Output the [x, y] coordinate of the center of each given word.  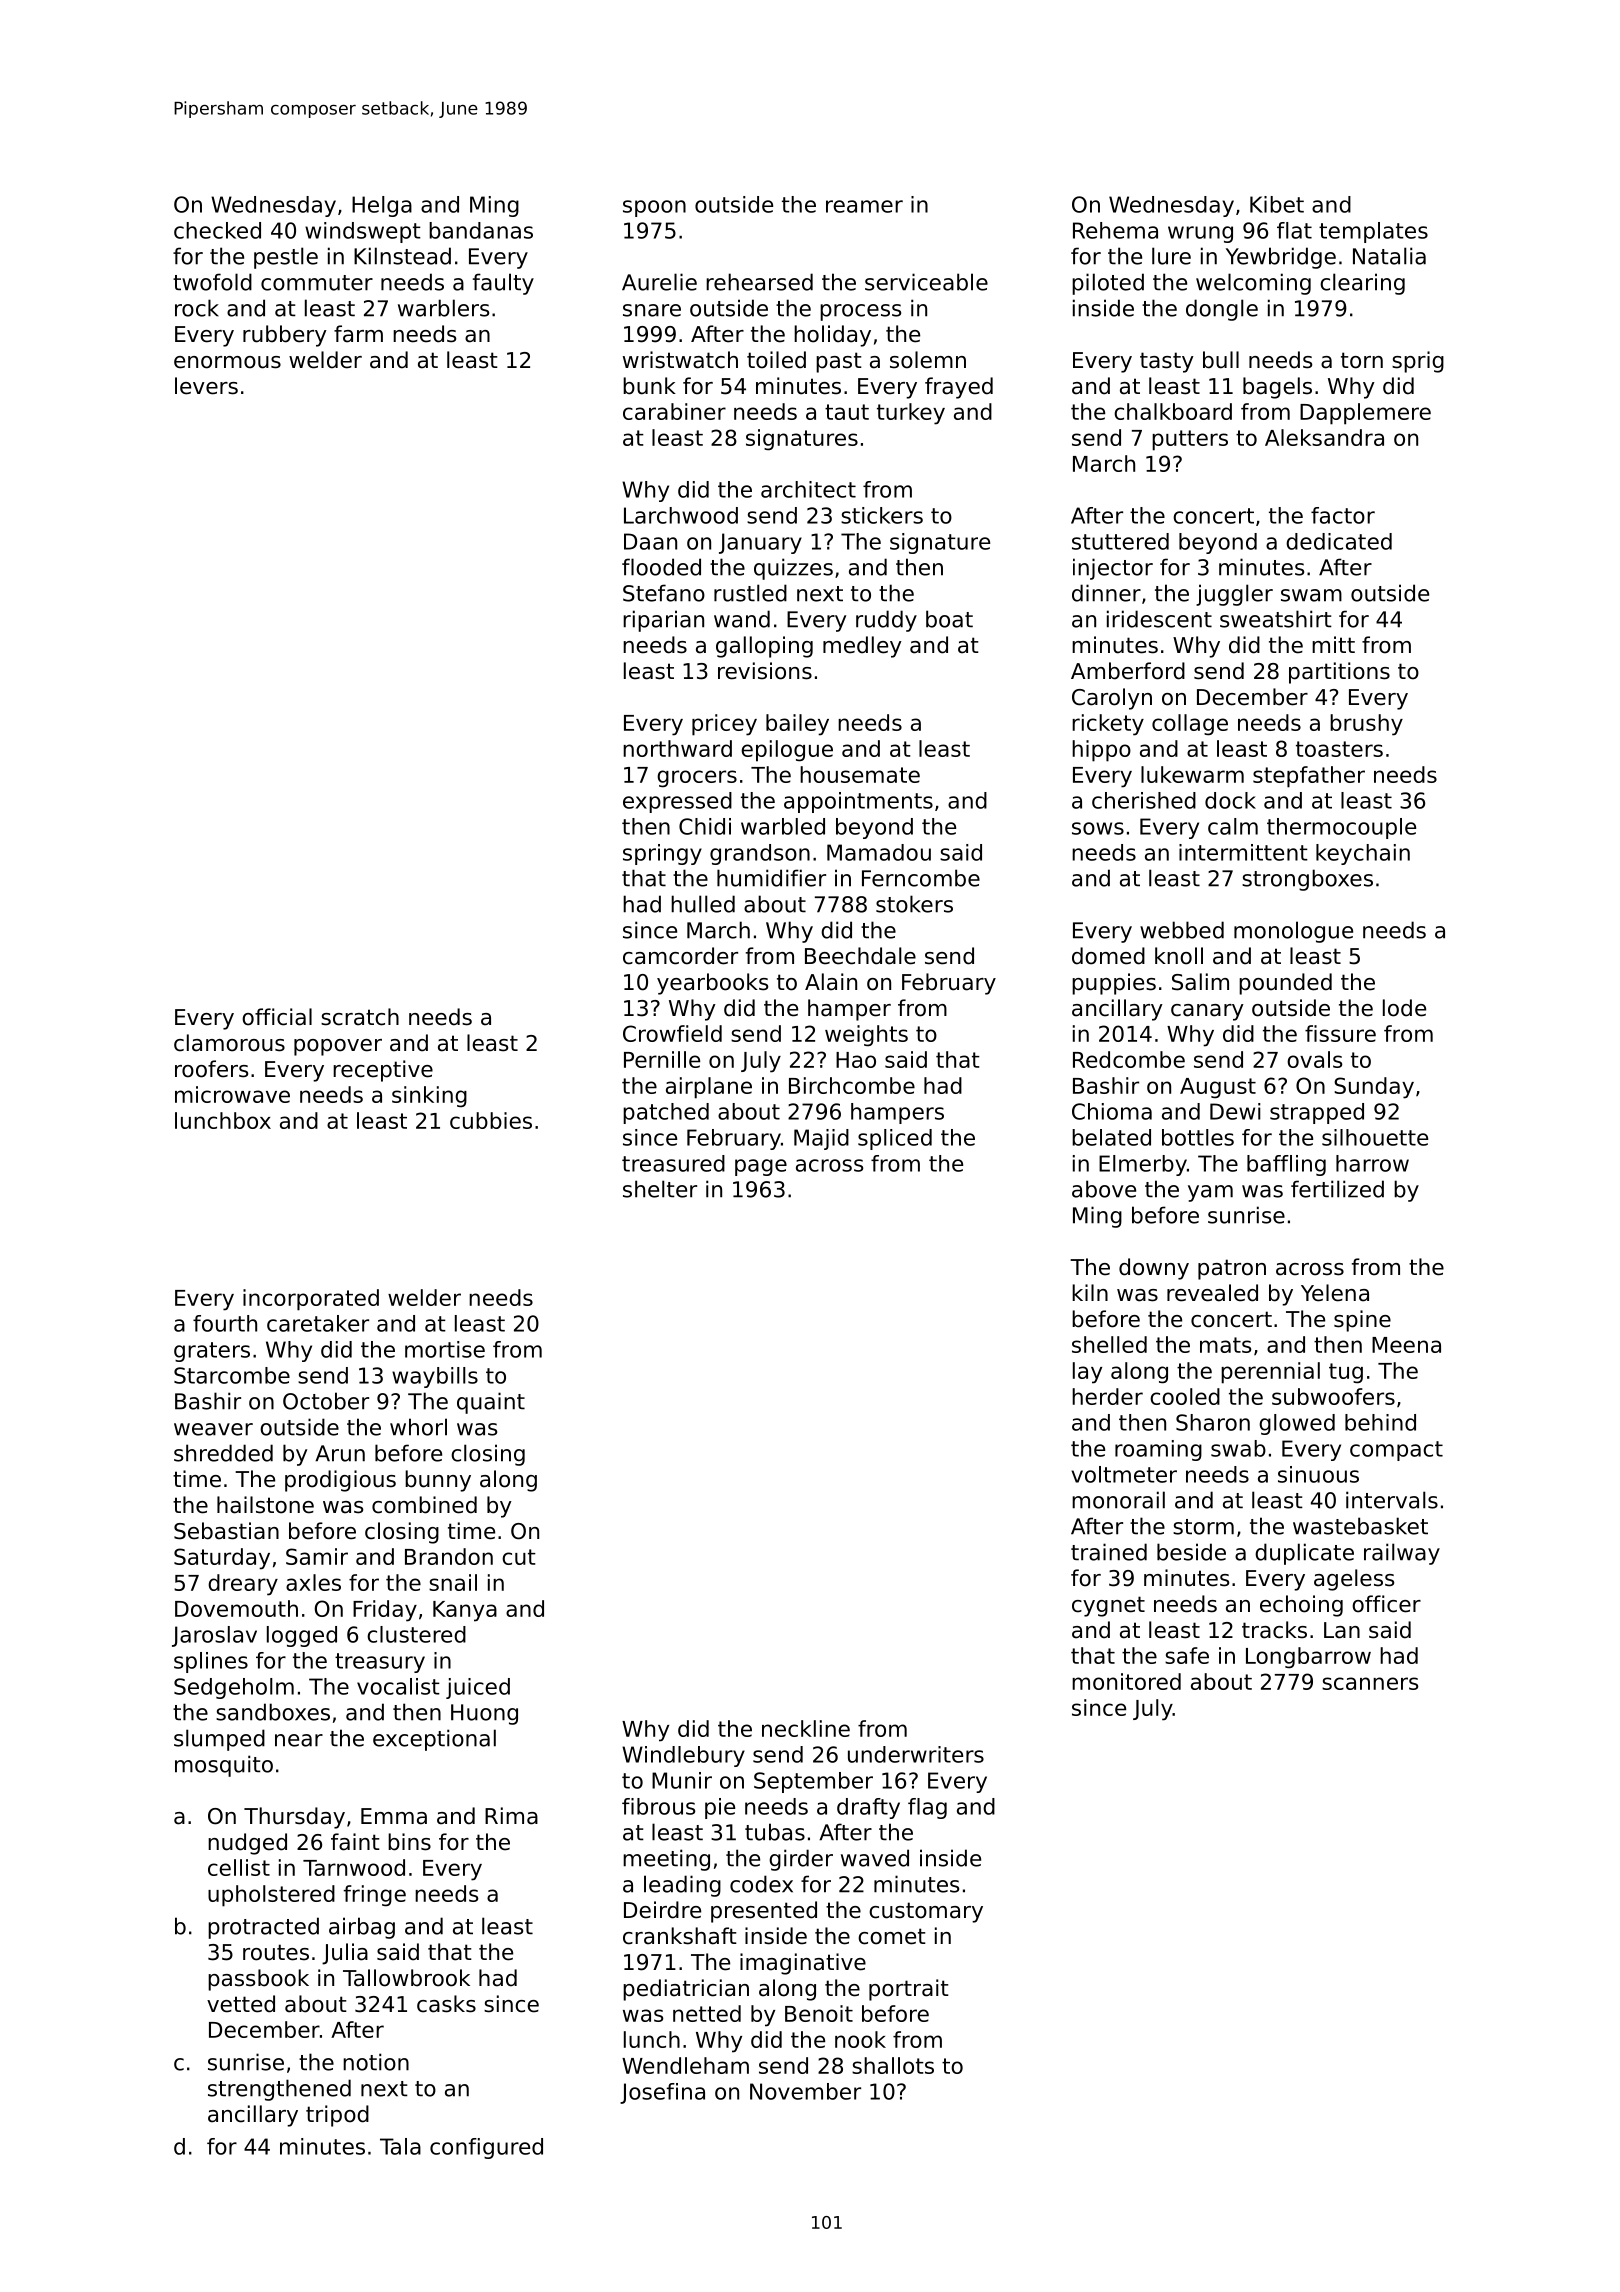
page [761, 1167]
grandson [760, 854]
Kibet [1277, 204]
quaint [491, 1403]
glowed [1297, 1424]
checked [217, 230]
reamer [864, 206]
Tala [400, 2146]
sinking [429, 1097]
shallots [893, 2065]
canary [1207, 1012]
